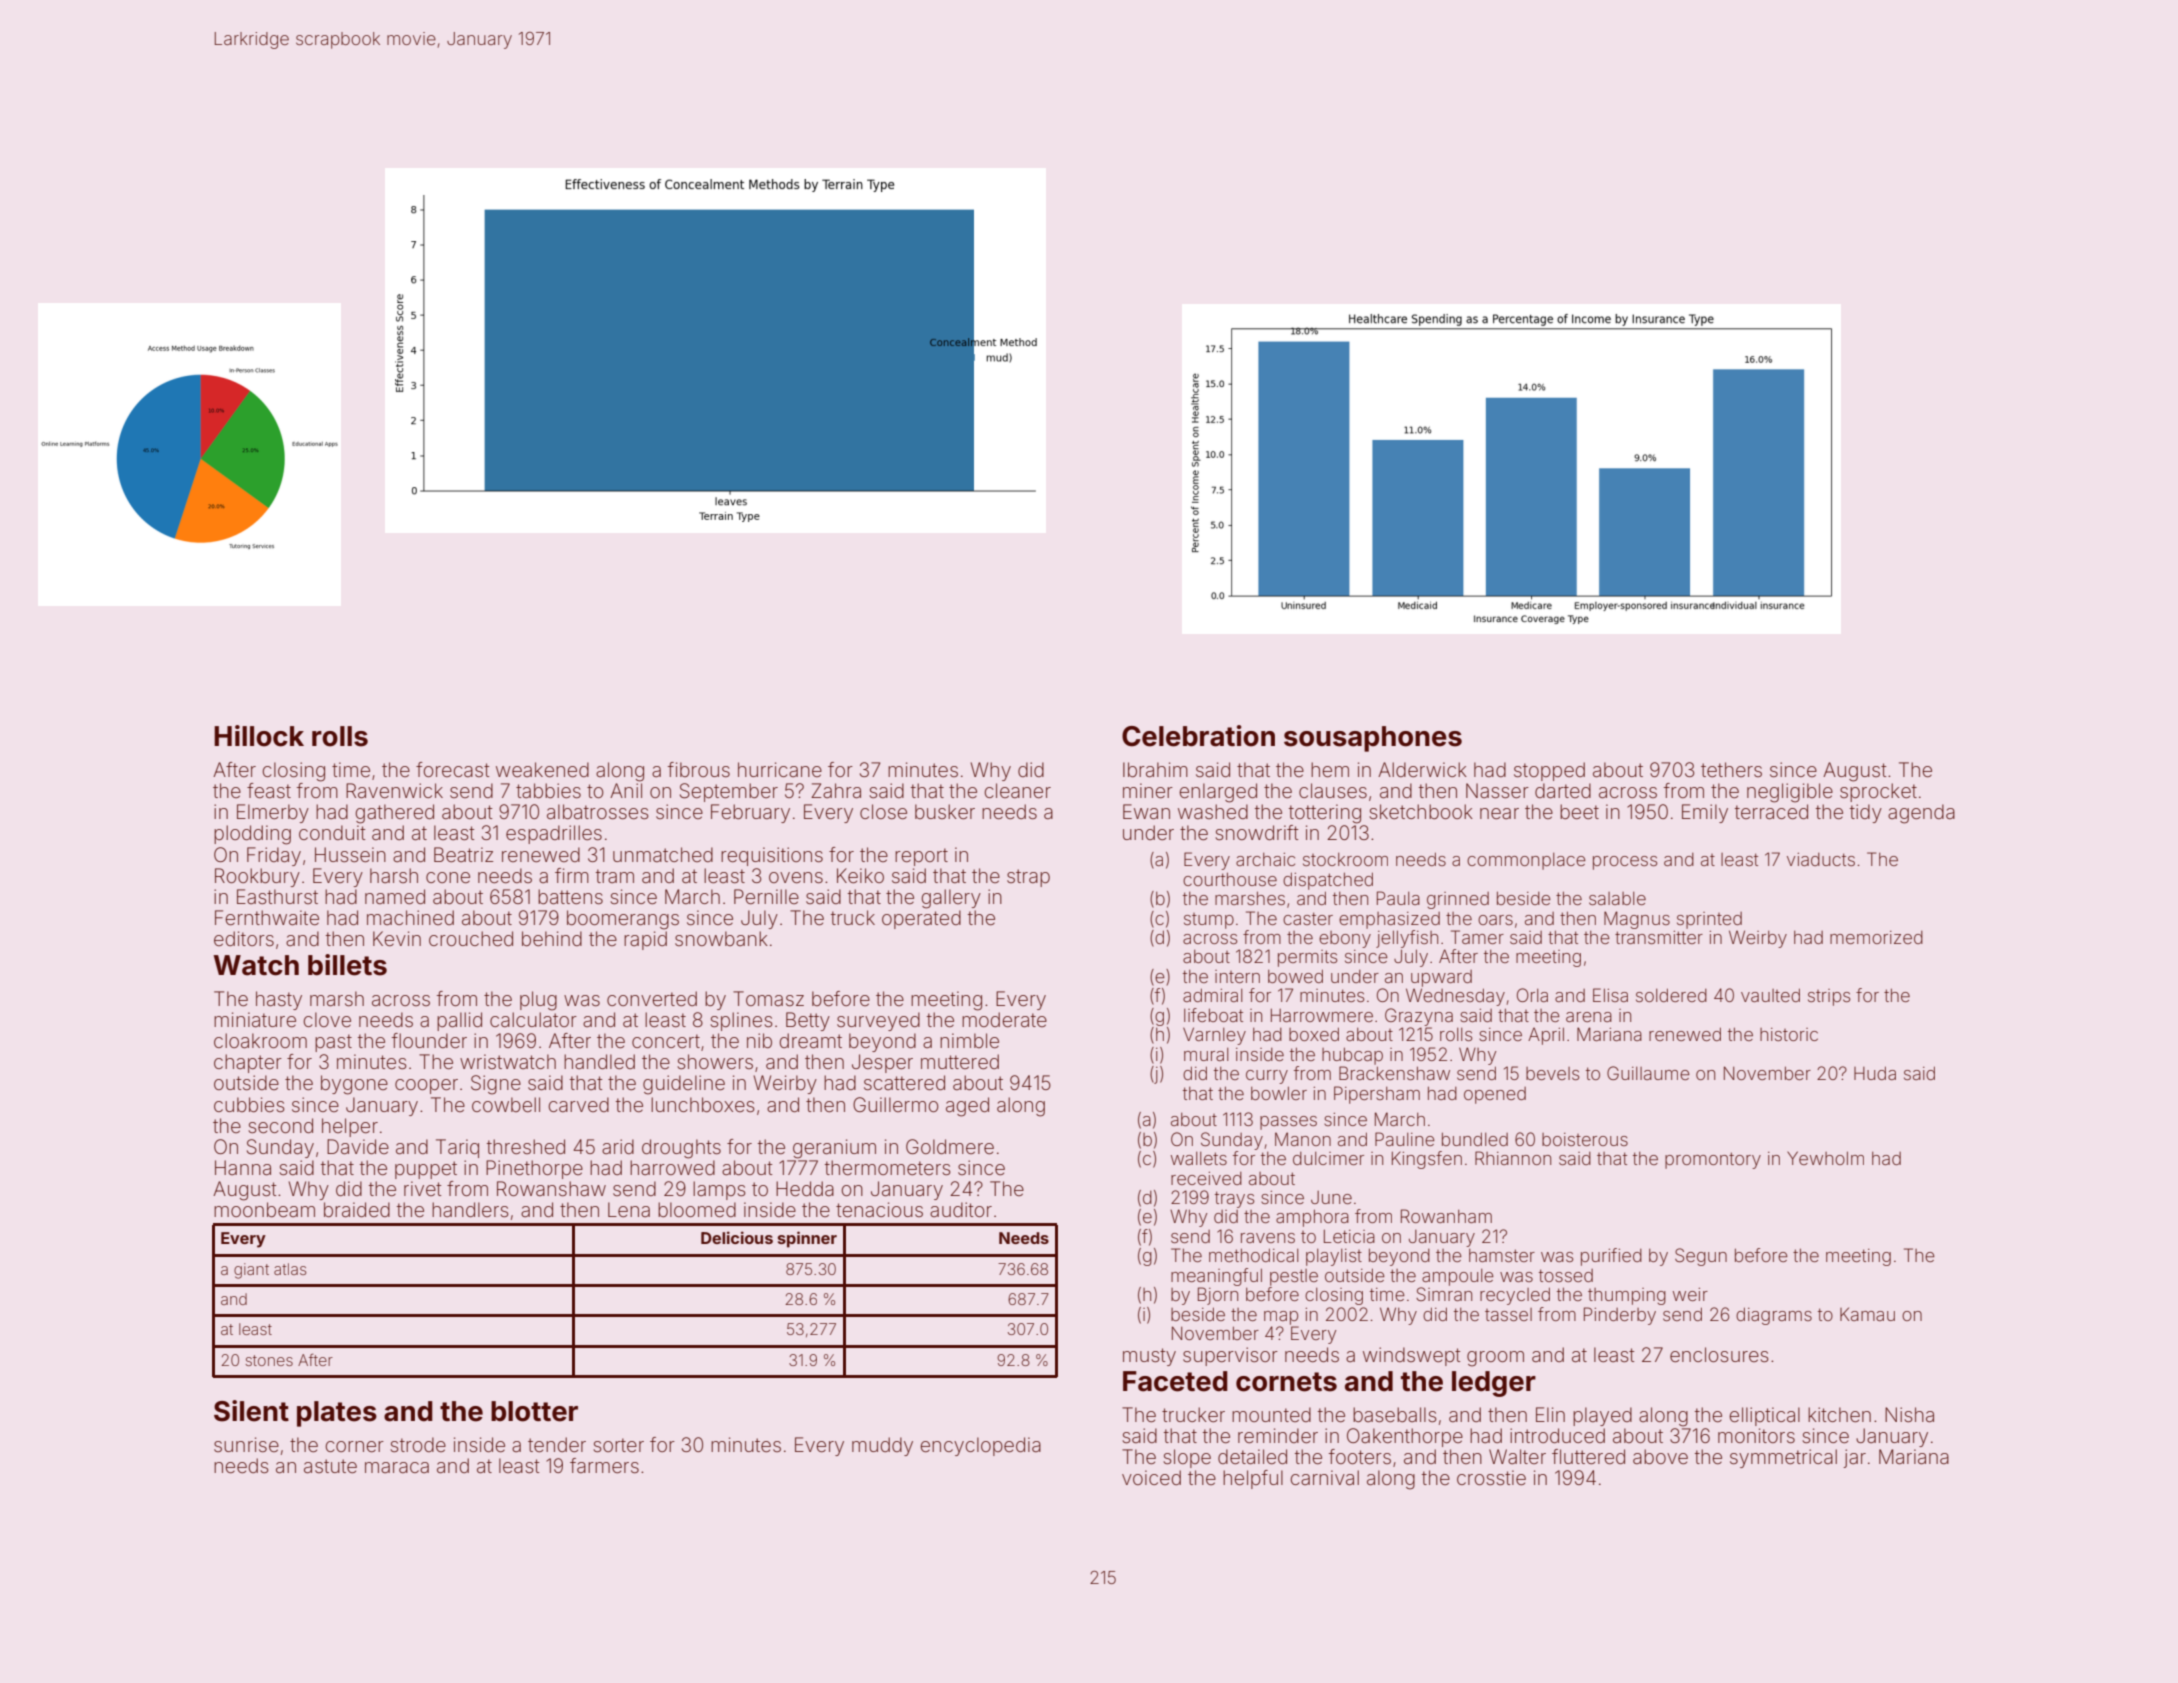 The image size is (2178, 1683). I want to click on hasty, so click(279, 1000).
